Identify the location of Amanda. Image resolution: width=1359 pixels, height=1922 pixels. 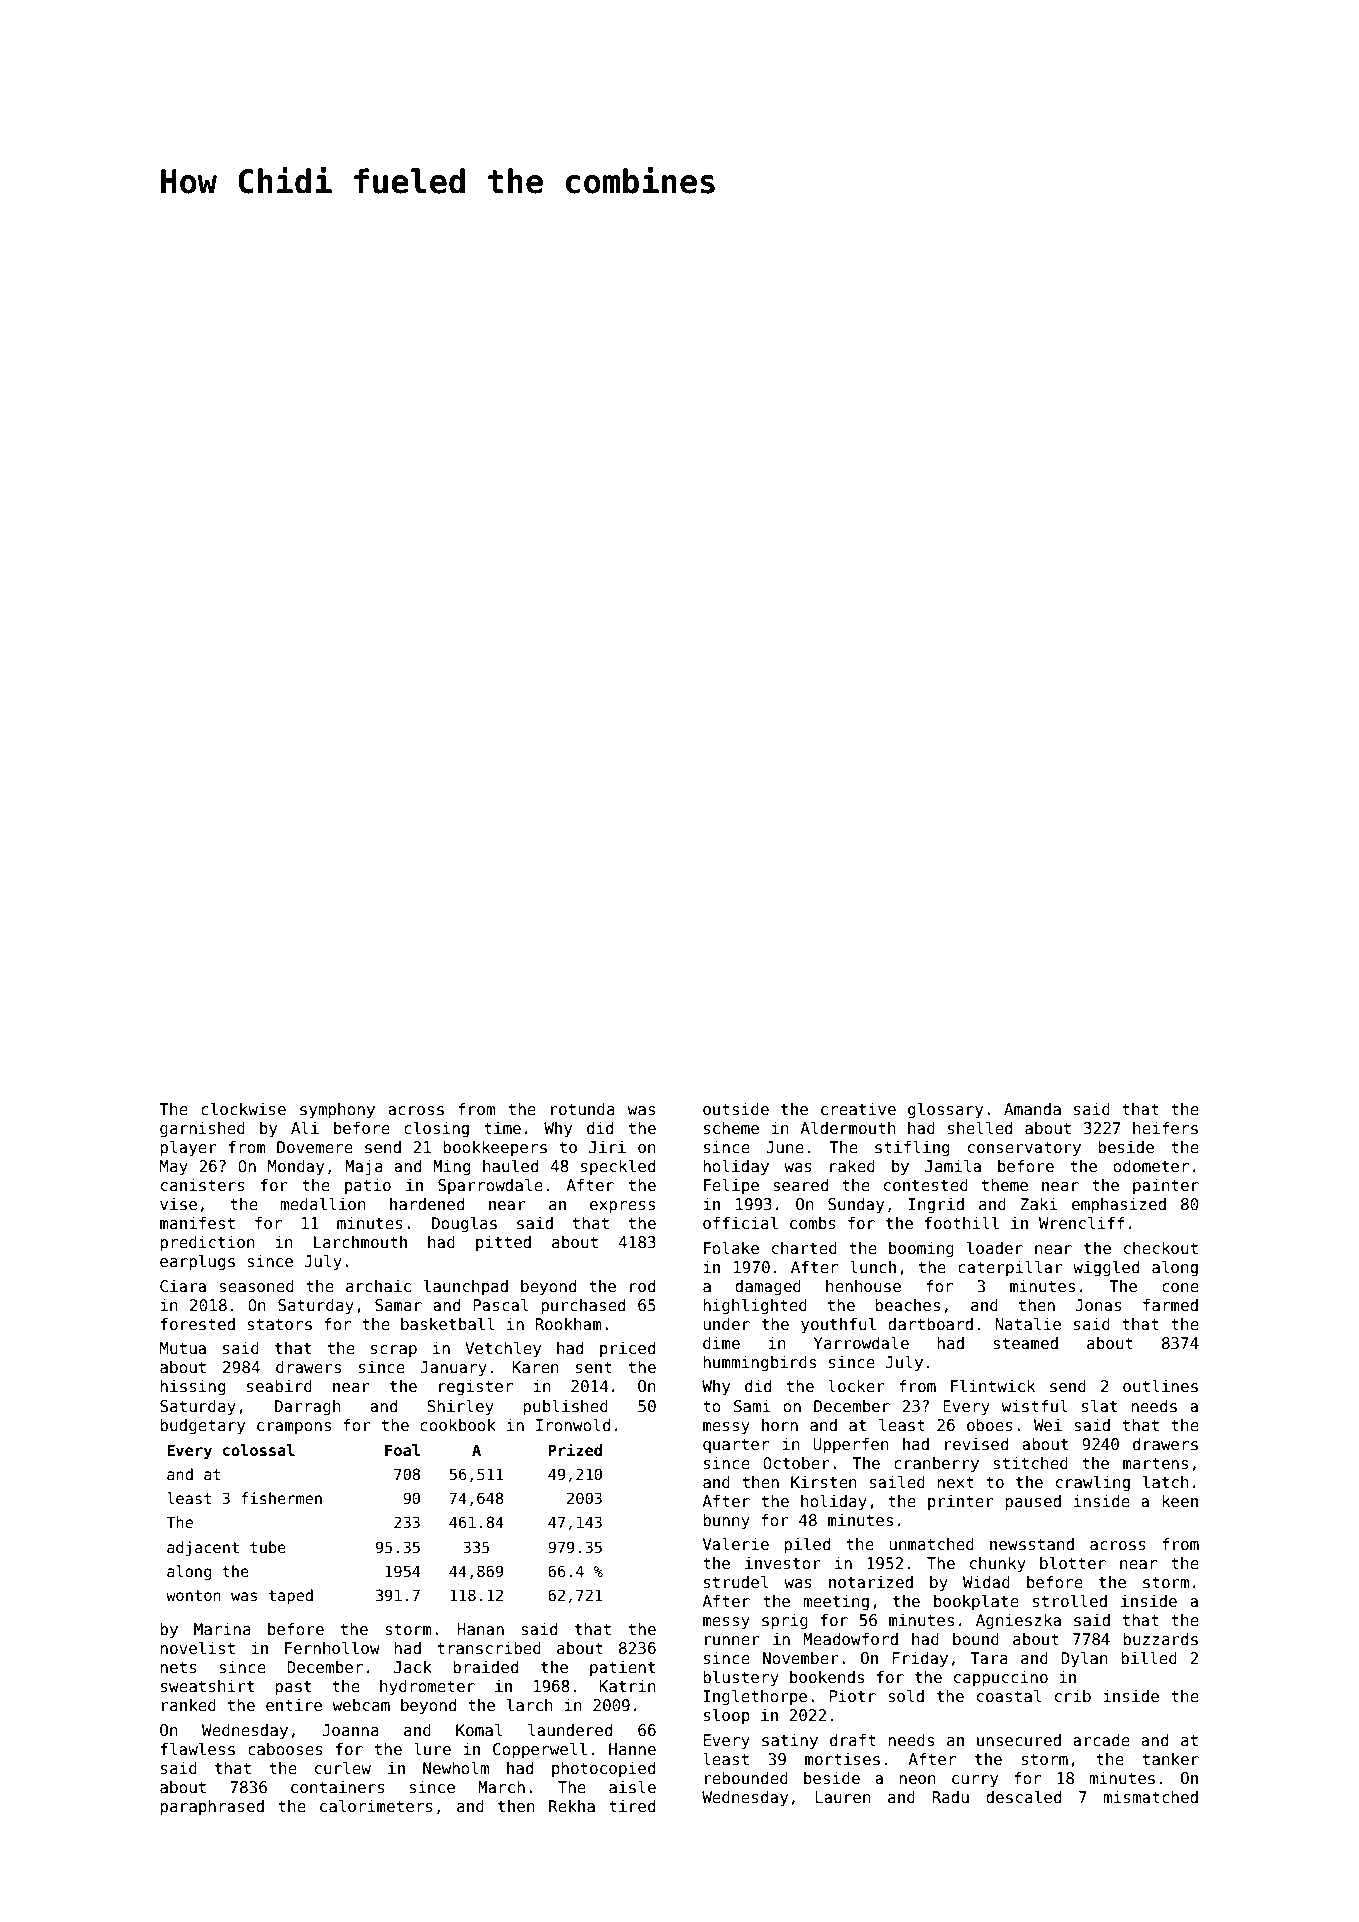
(1032, 1109).
